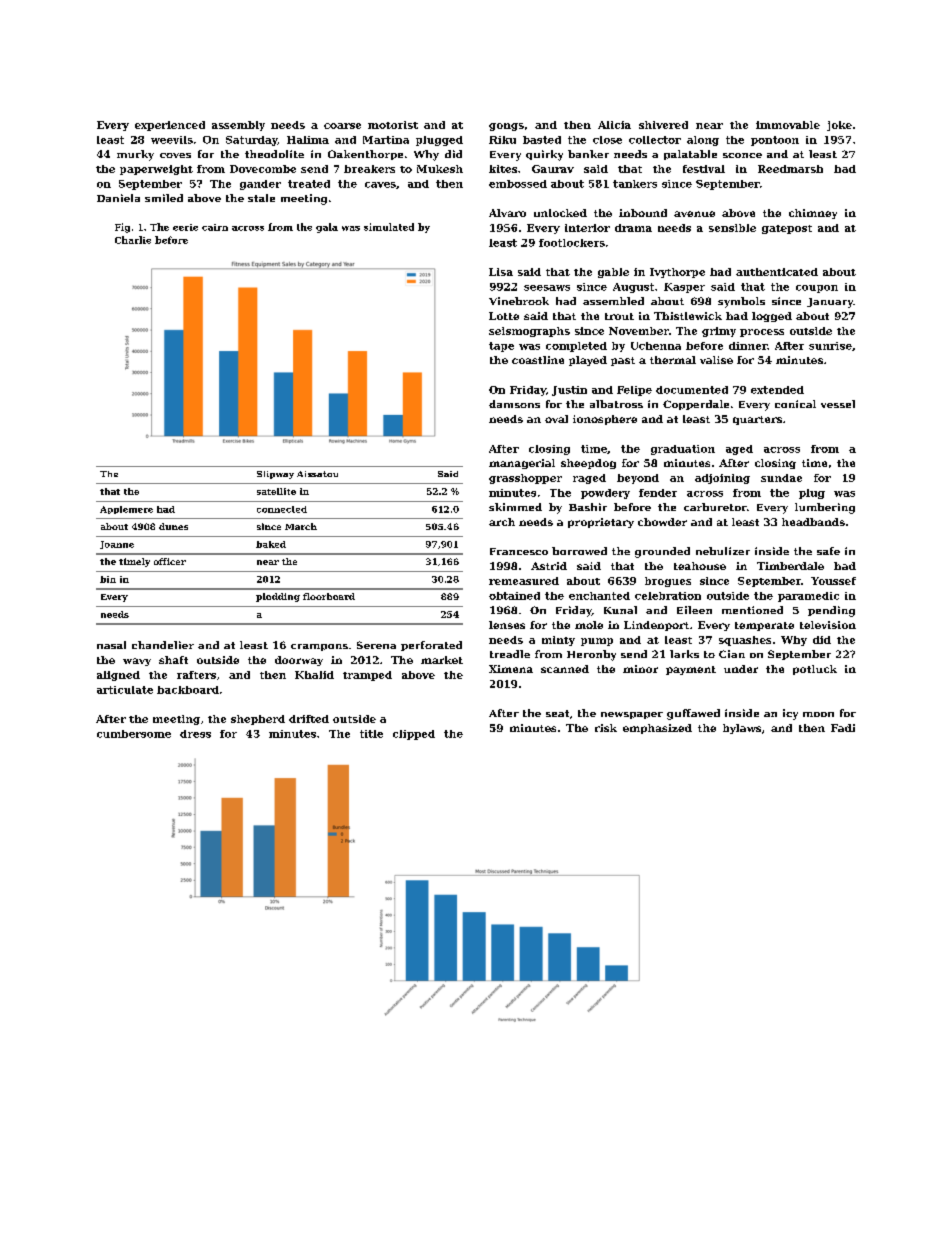 This screenshot has width=952, height=1233. Describe the element at coordinates (741, 302) in the screenshot. I see `symbols` at that location.
